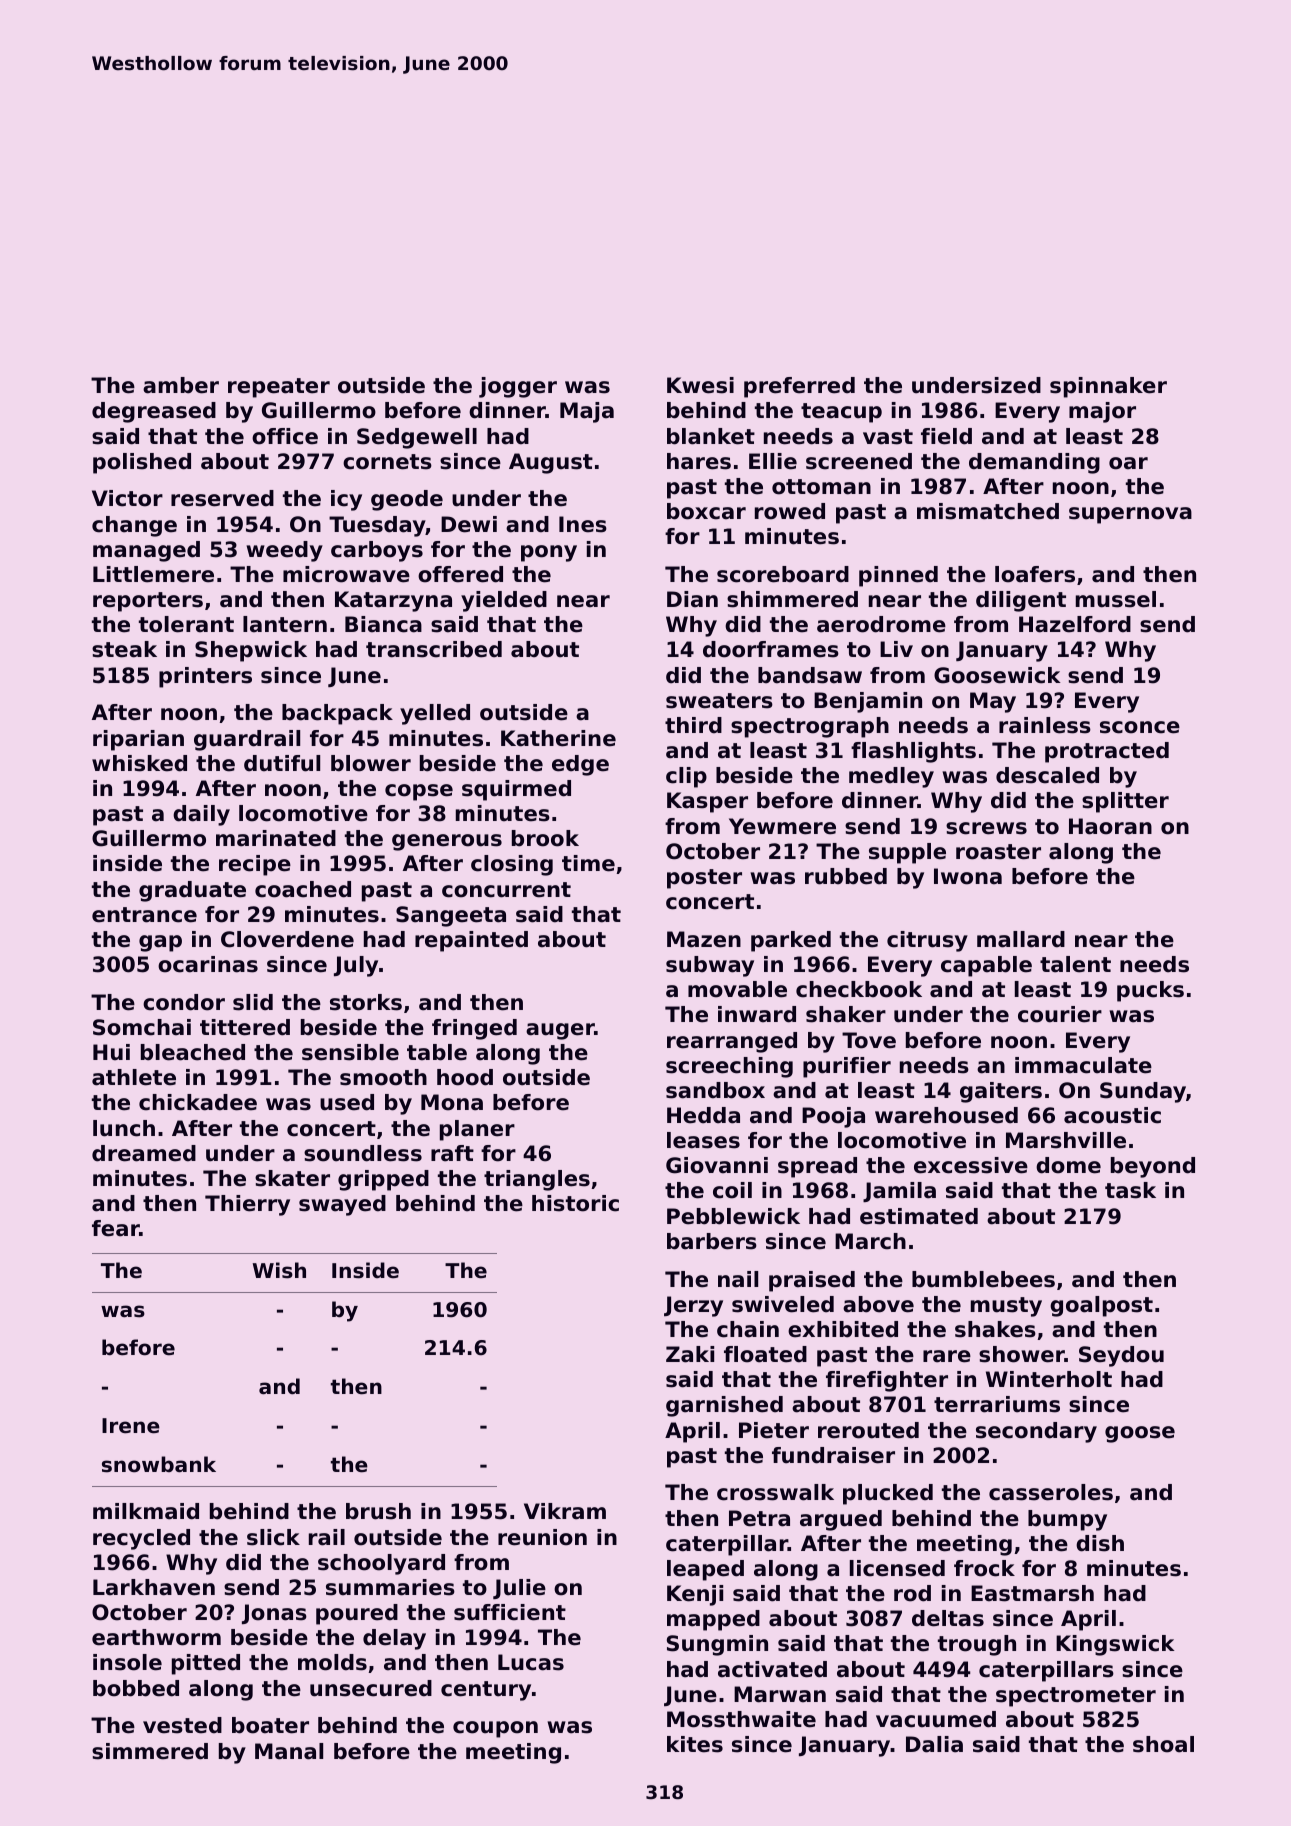 The height and width of the image is (1826, 1291). I want to click on simmered, so click(150, 1751).
